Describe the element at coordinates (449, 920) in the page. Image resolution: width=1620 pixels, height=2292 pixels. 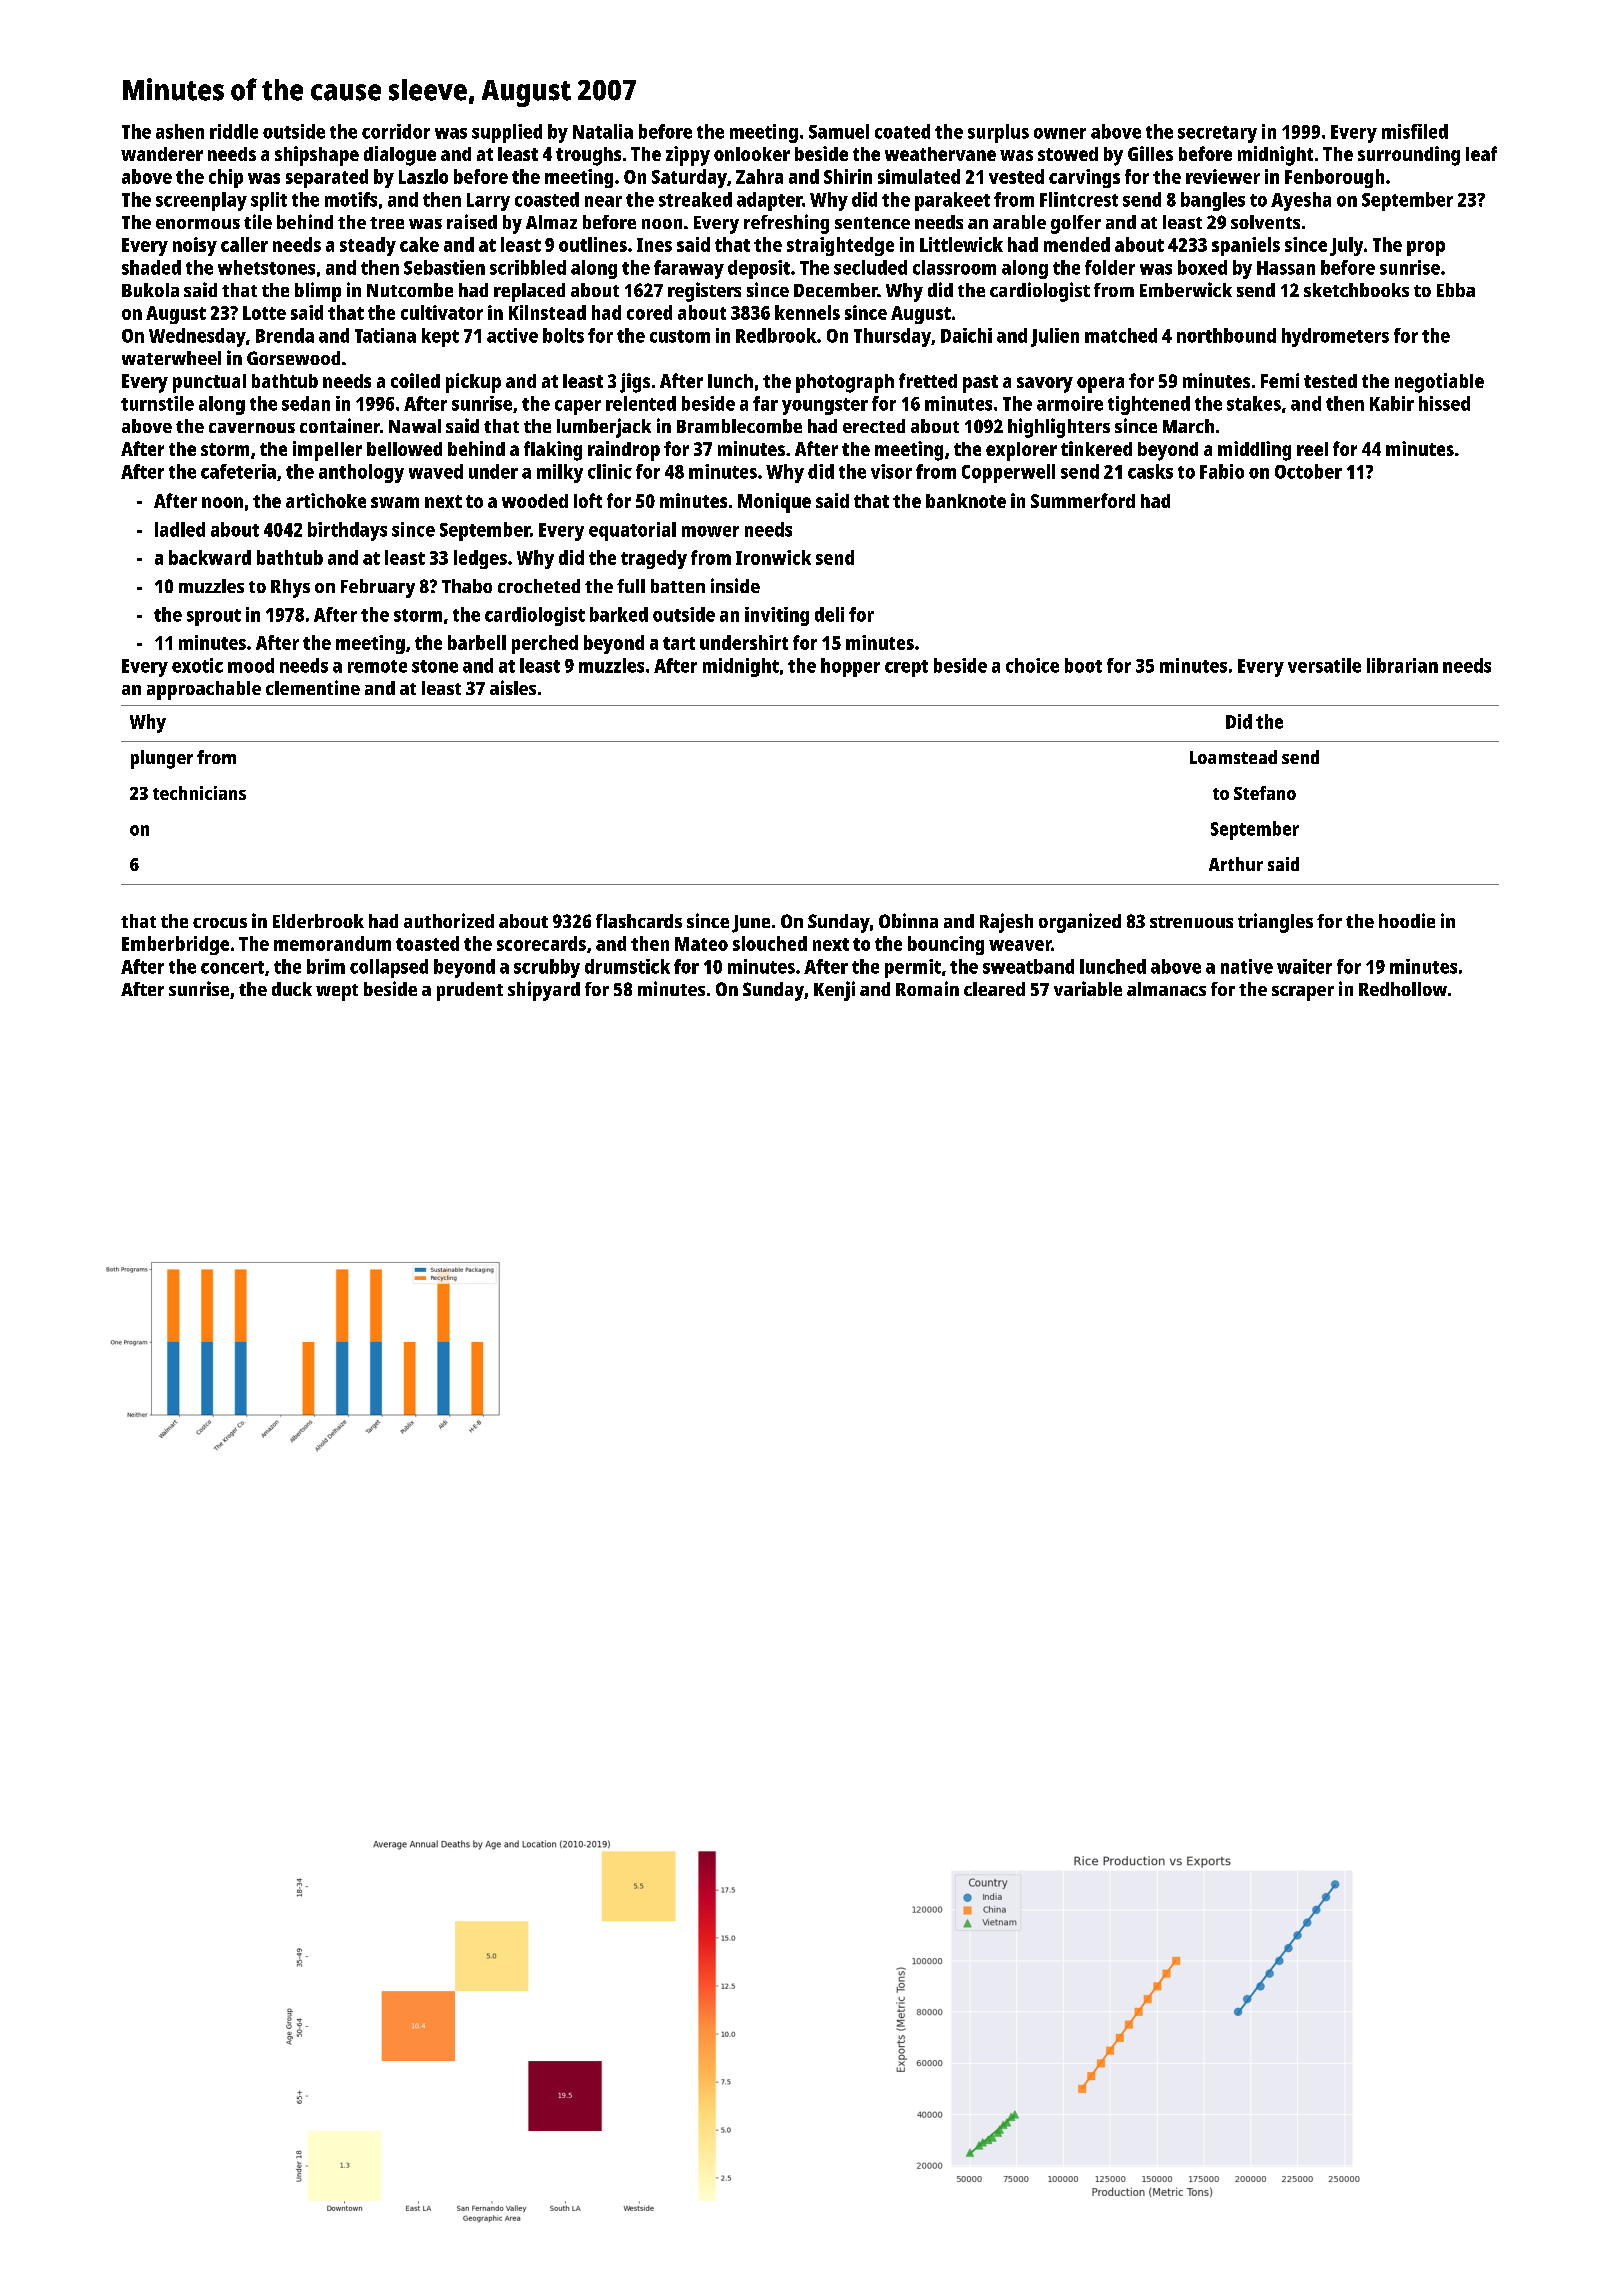
I see `authorized` at that location.
